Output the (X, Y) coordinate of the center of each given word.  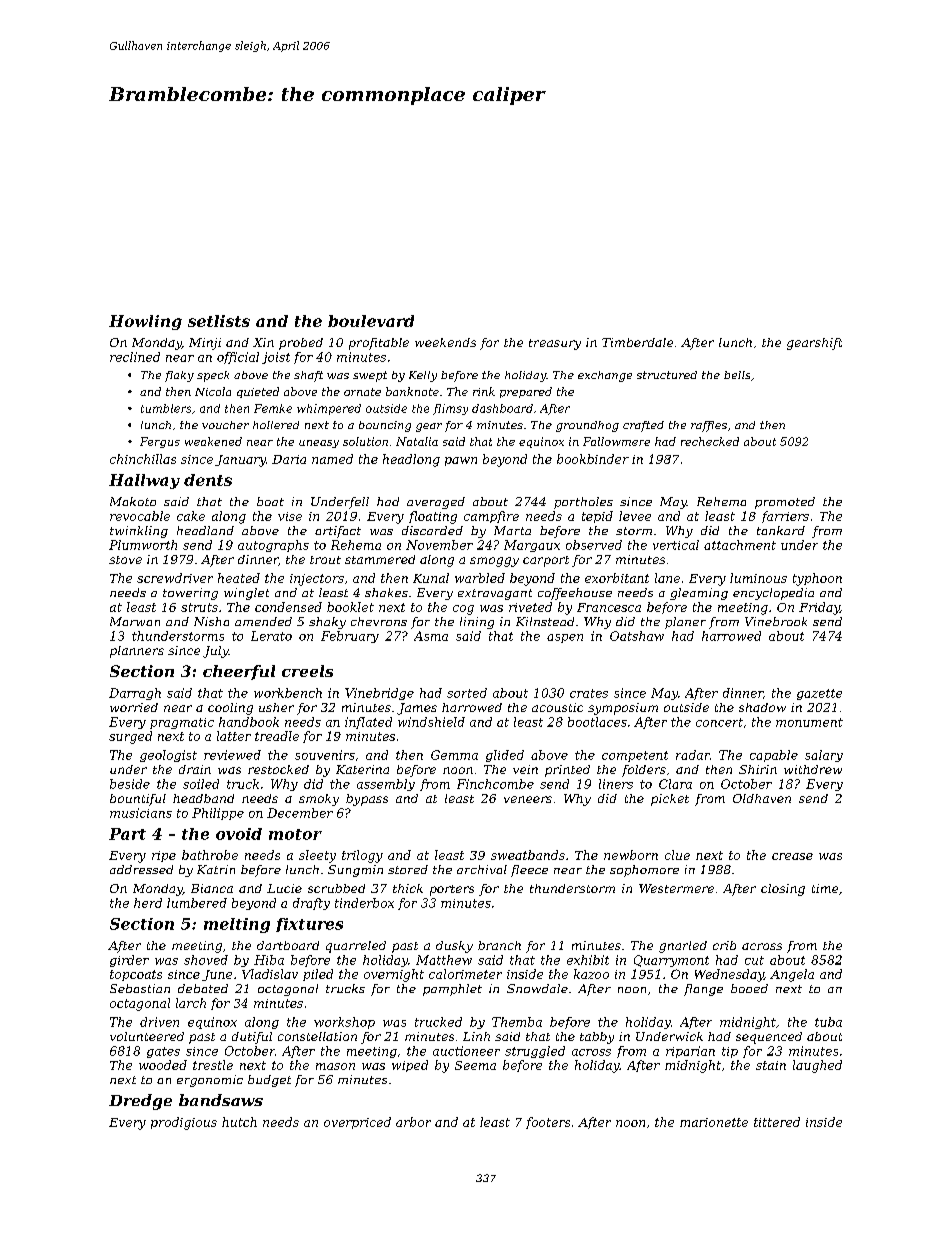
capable (774, 756)
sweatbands (528, 855)
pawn (461, 461)
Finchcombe (495, 784)
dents (208, 480)
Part (127, 834)
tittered (777, 1122)
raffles (709, 426)
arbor (413, 1122)
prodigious (184, 1123)
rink (484, 391)
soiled (201, 784)
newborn (631, 855)
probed (301, 344)
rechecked (710, 441)
